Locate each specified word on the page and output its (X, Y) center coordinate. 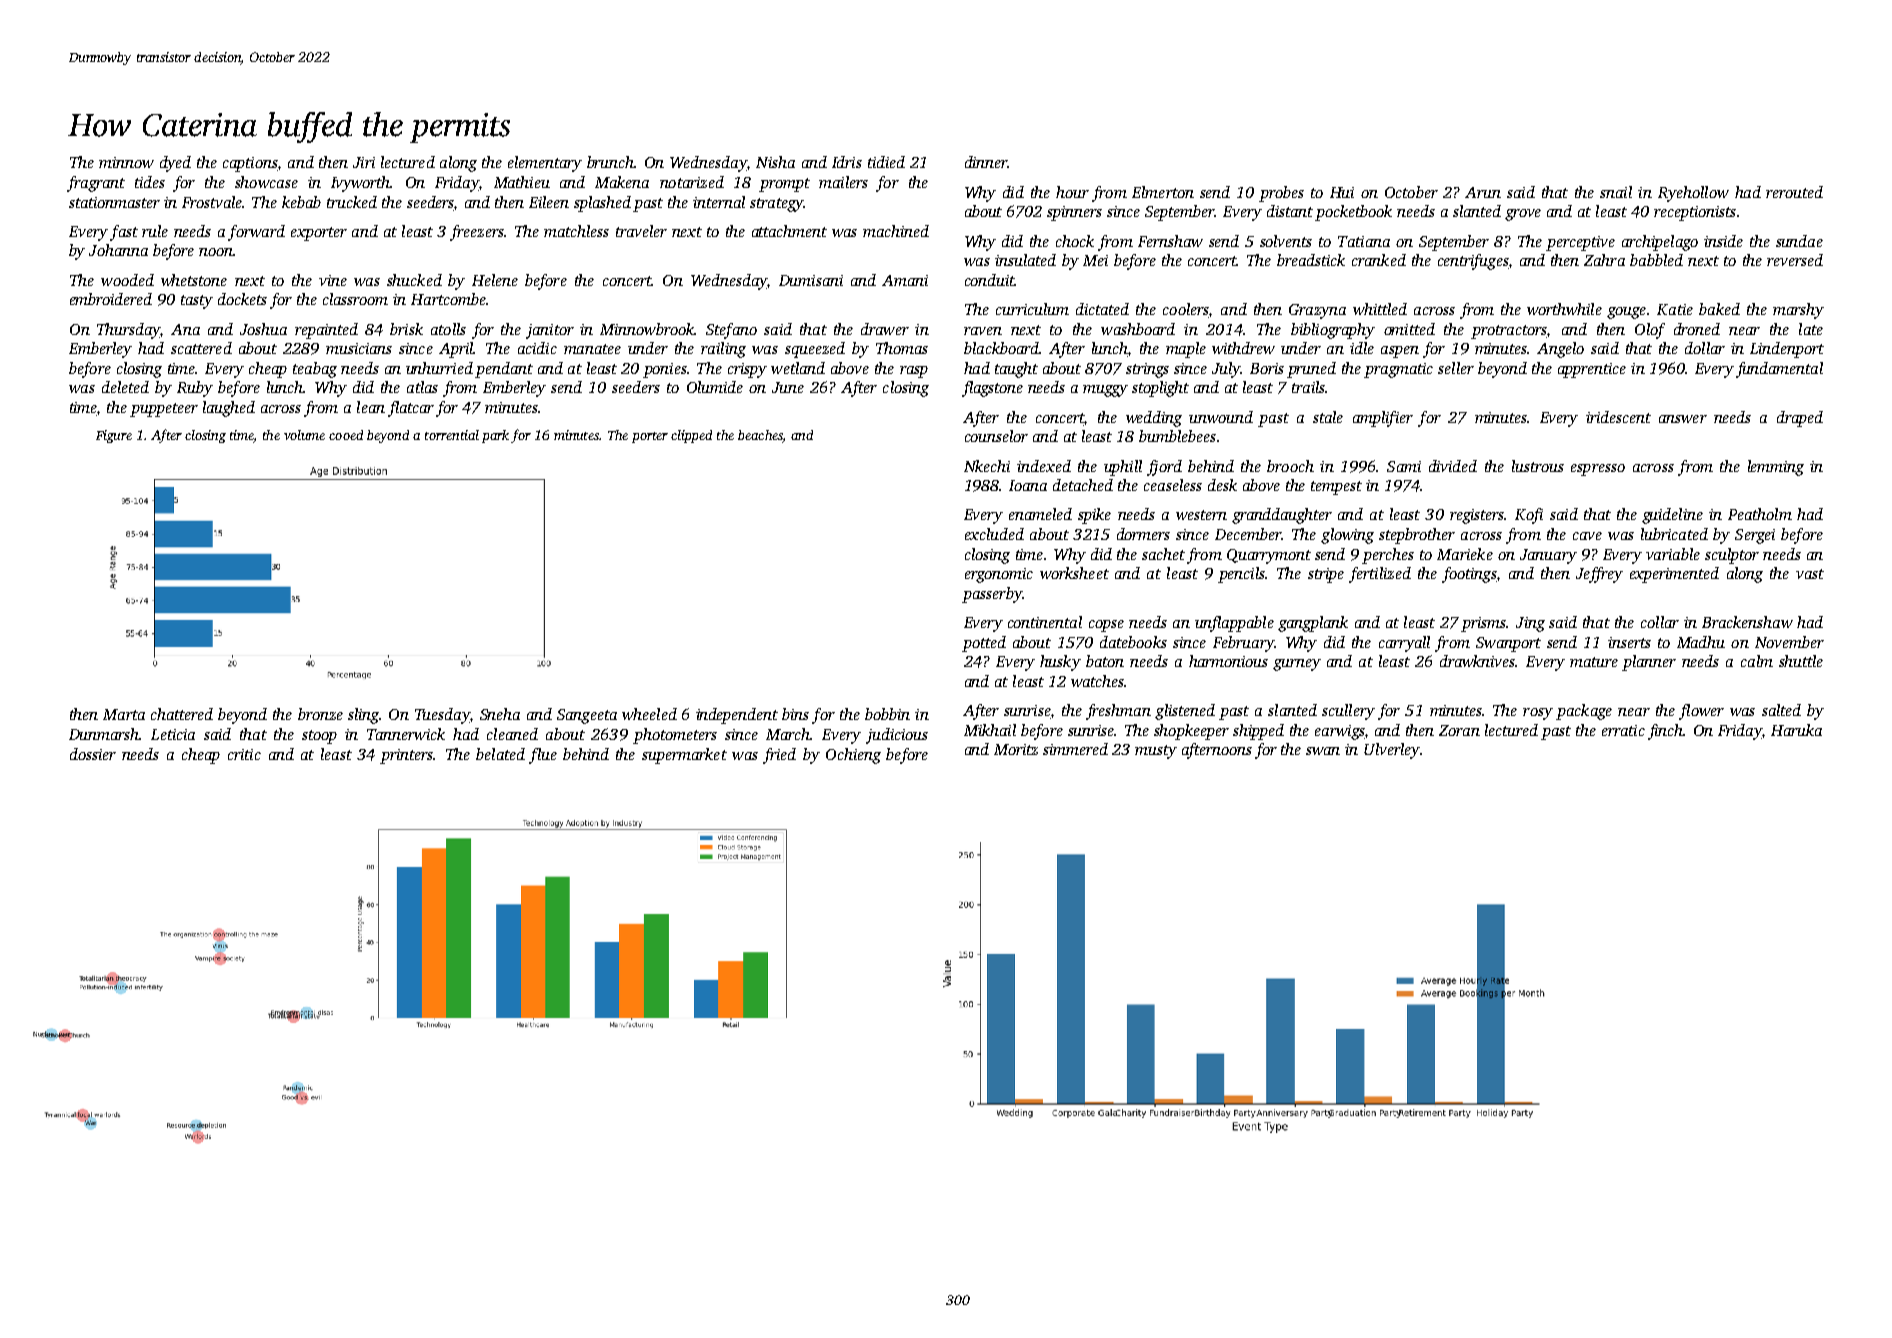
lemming (1776, 468)
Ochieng (853, 756)
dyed (175, 164)
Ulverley (1392, 751)
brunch (610, 162)
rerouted (1794, 192)
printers (406, 756)
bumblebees (1177, 436)
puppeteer (164, 410)
